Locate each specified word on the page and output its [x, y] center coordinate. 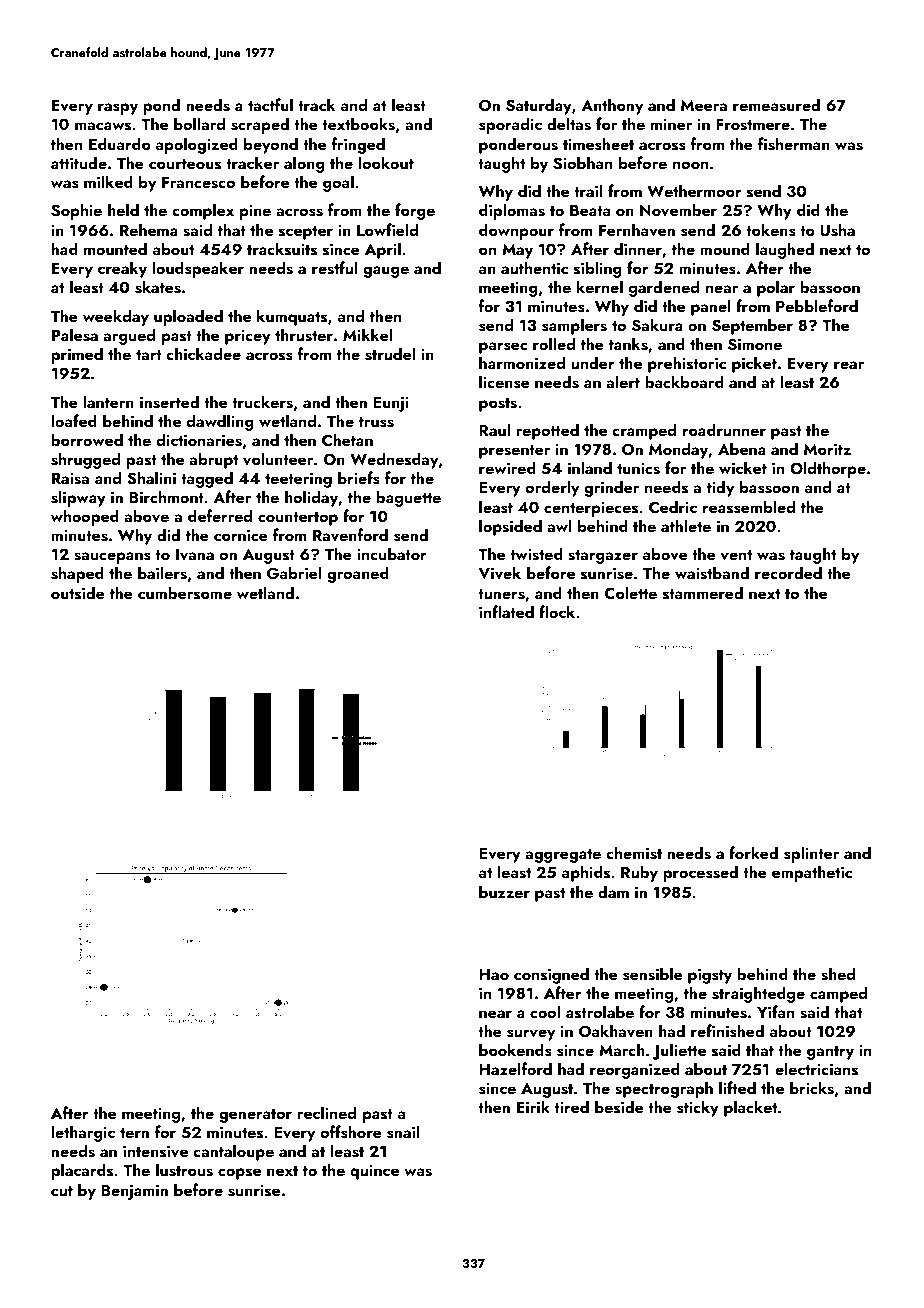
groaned [358, 574]
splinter [811, 854]
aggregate [563, 856]
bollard [199, 123]
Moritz [827, 449]
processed [700, 873]
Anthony [612, 106]
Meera [704, 105]
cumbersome [185, 593]
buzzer [504, 891]
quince [374, 1172]
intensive [155, 1151]
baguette [408, 498]
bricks [812, 1088]
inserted [169, 402]
